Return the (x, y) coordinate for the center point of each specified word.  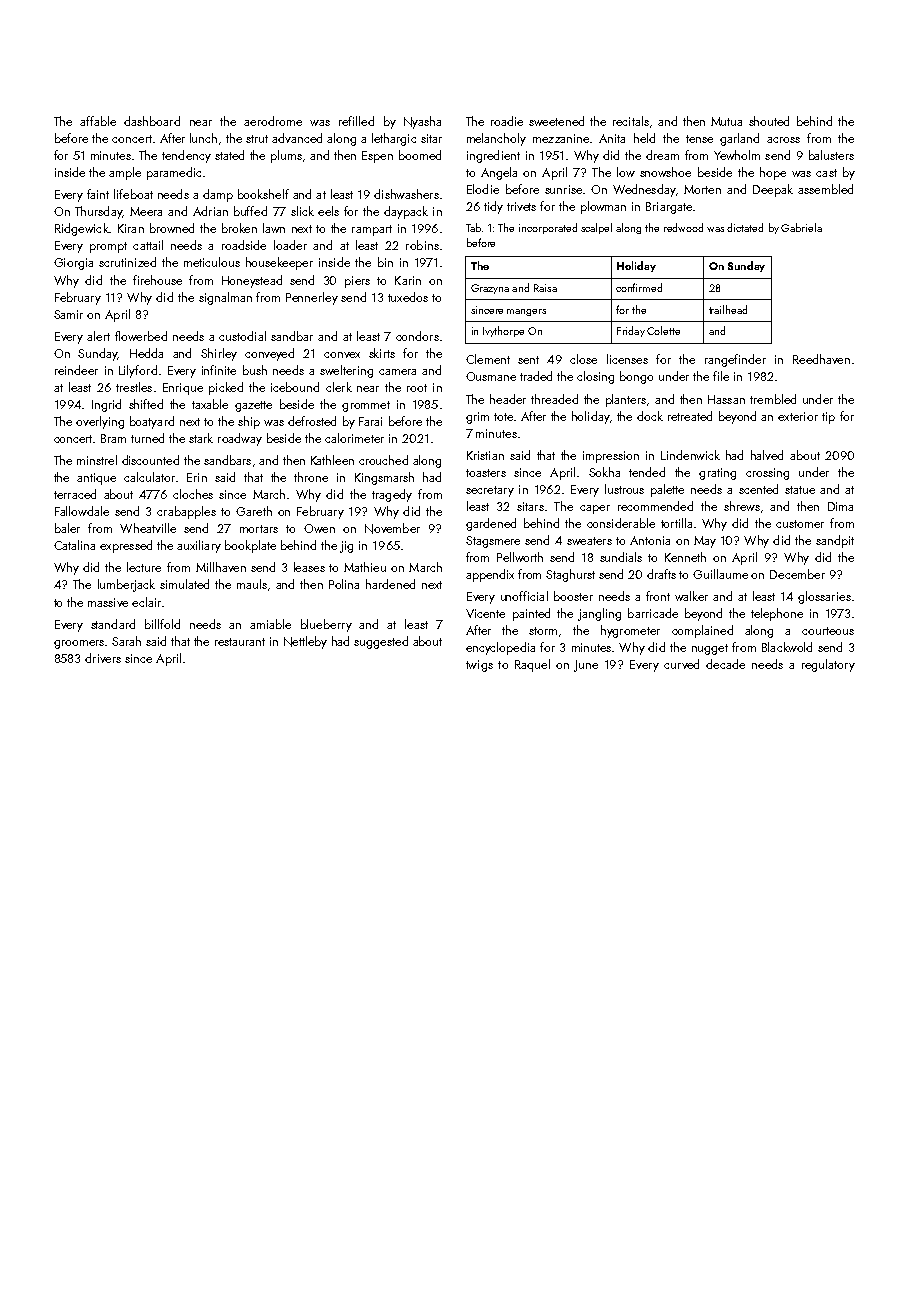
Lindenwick (690, 455)
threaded (554, 399)
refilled (356, 121)
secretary (490, 491)
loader (290, 245)
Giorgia (73, 264)
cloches (193, 494)
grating (717, 474)
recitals (631, 121)
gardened (491, 524)
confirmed (639, 287)
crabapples (186, 512)
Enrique (183, 389)
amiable (270, 624)
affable (98, 121)
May (705, 542)
